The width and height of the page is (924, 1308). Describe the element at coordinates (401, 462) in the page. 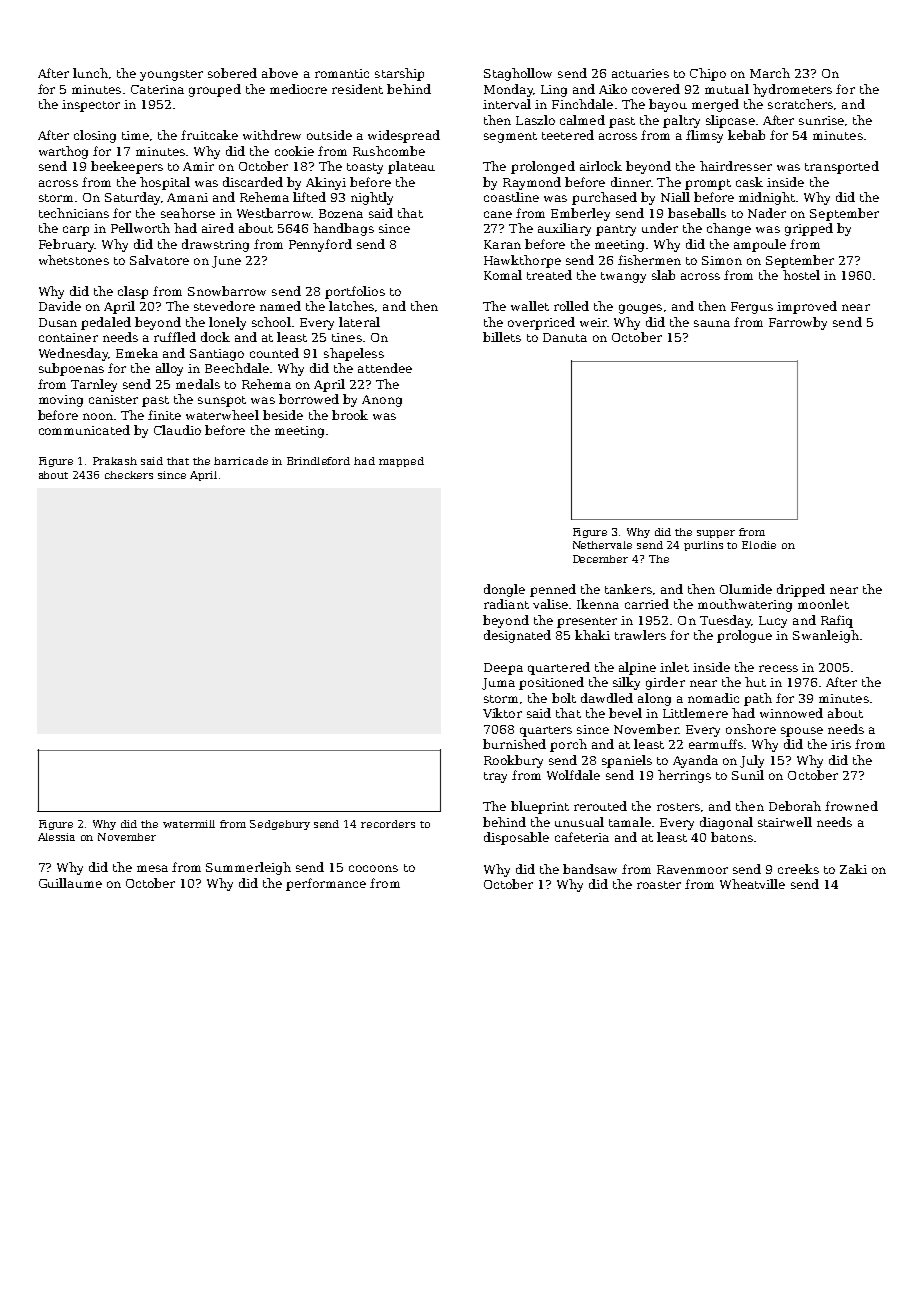

I see `mapped` at that location.
